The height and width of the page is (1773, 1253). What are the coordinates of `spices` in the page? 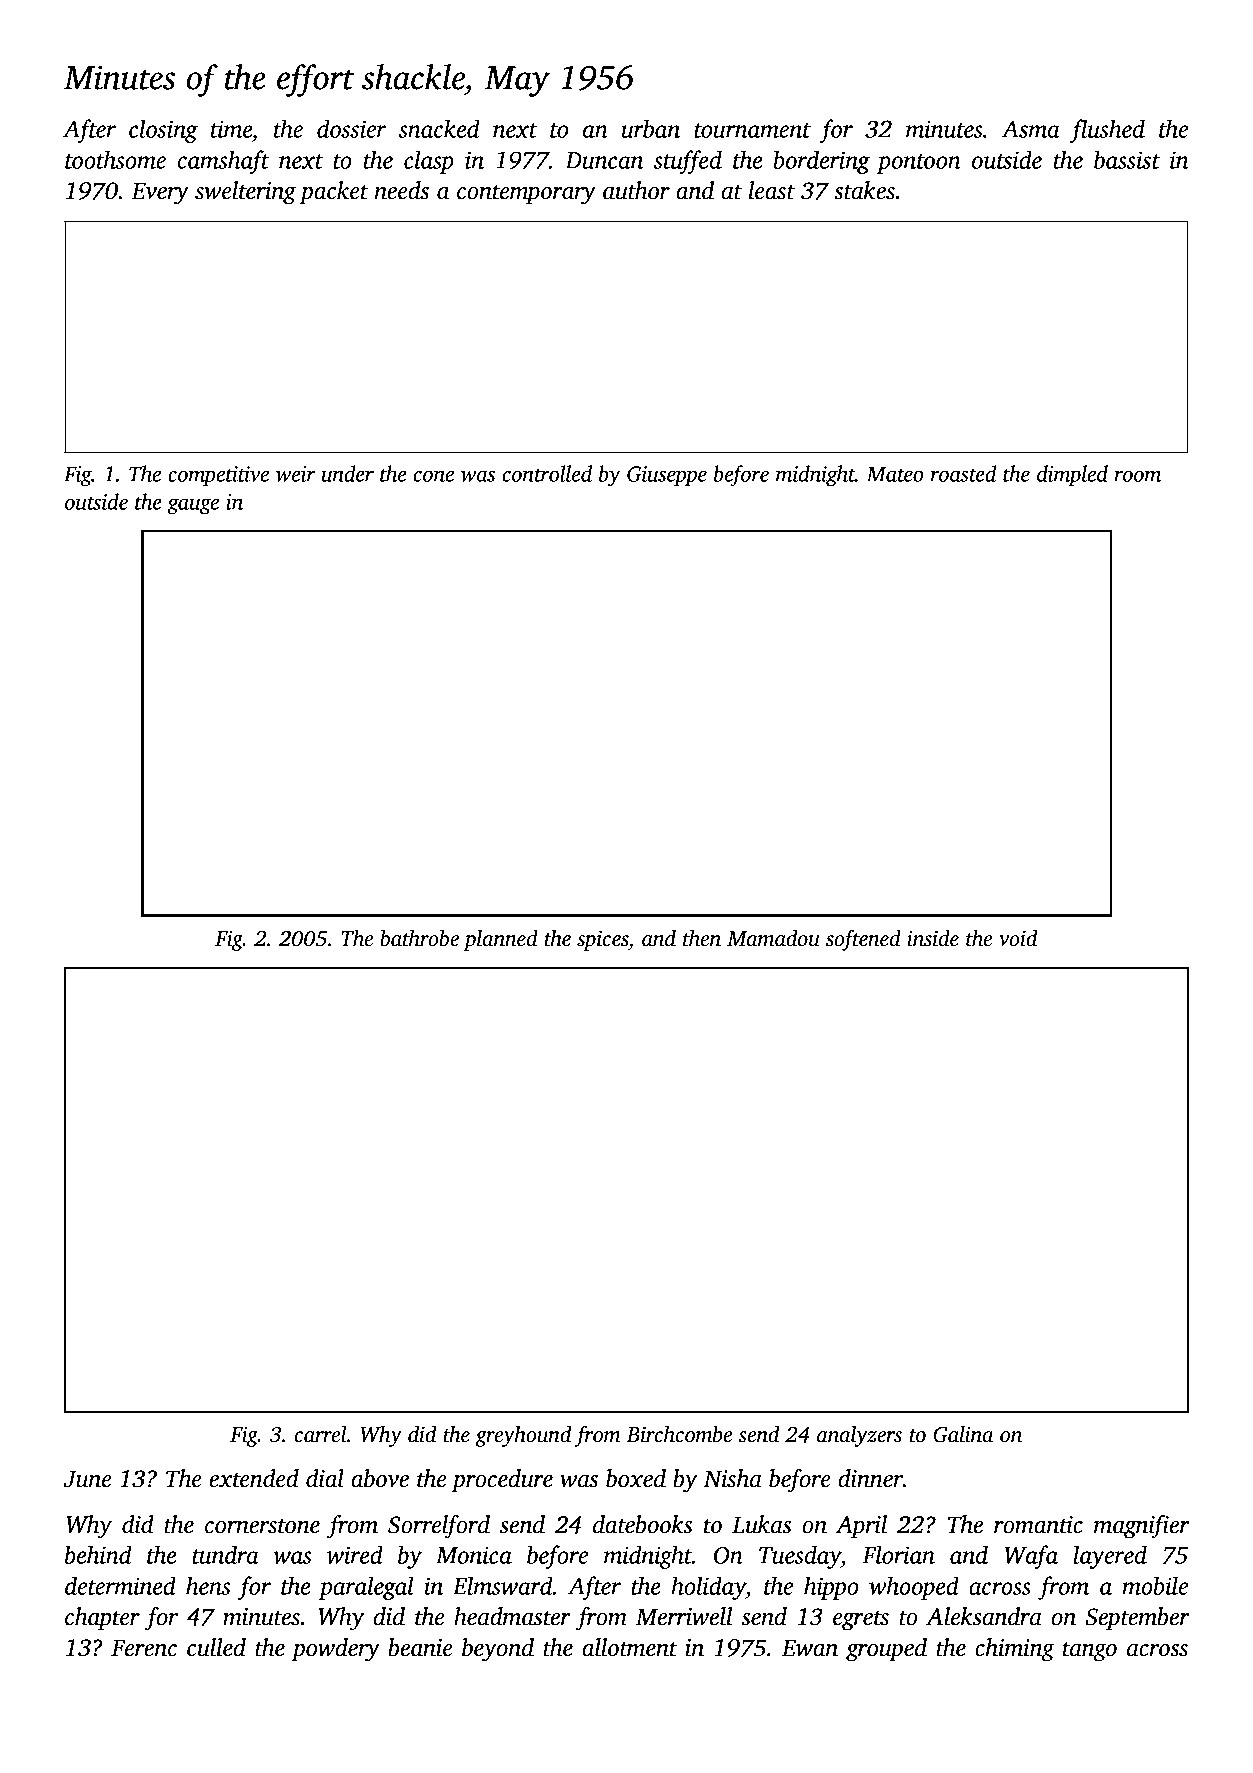 It's located at (602, 940).
